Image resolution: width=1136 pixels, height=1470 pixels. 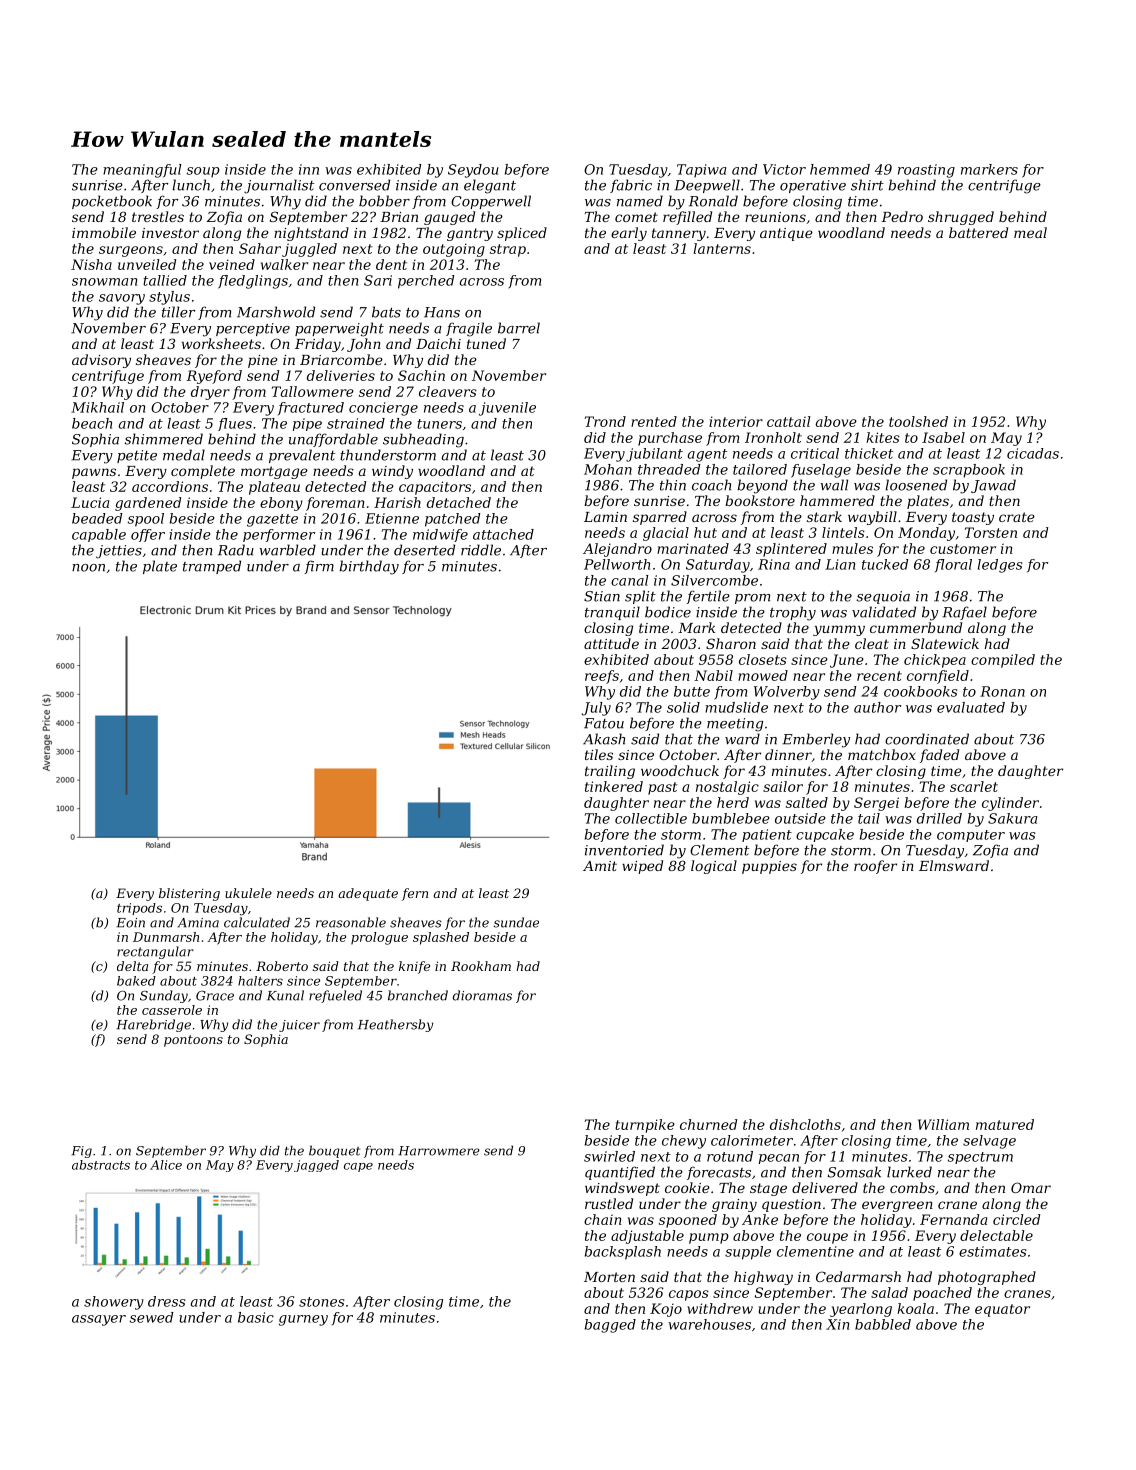 I want to click on abstracts, so click(x=101, y=1165).
